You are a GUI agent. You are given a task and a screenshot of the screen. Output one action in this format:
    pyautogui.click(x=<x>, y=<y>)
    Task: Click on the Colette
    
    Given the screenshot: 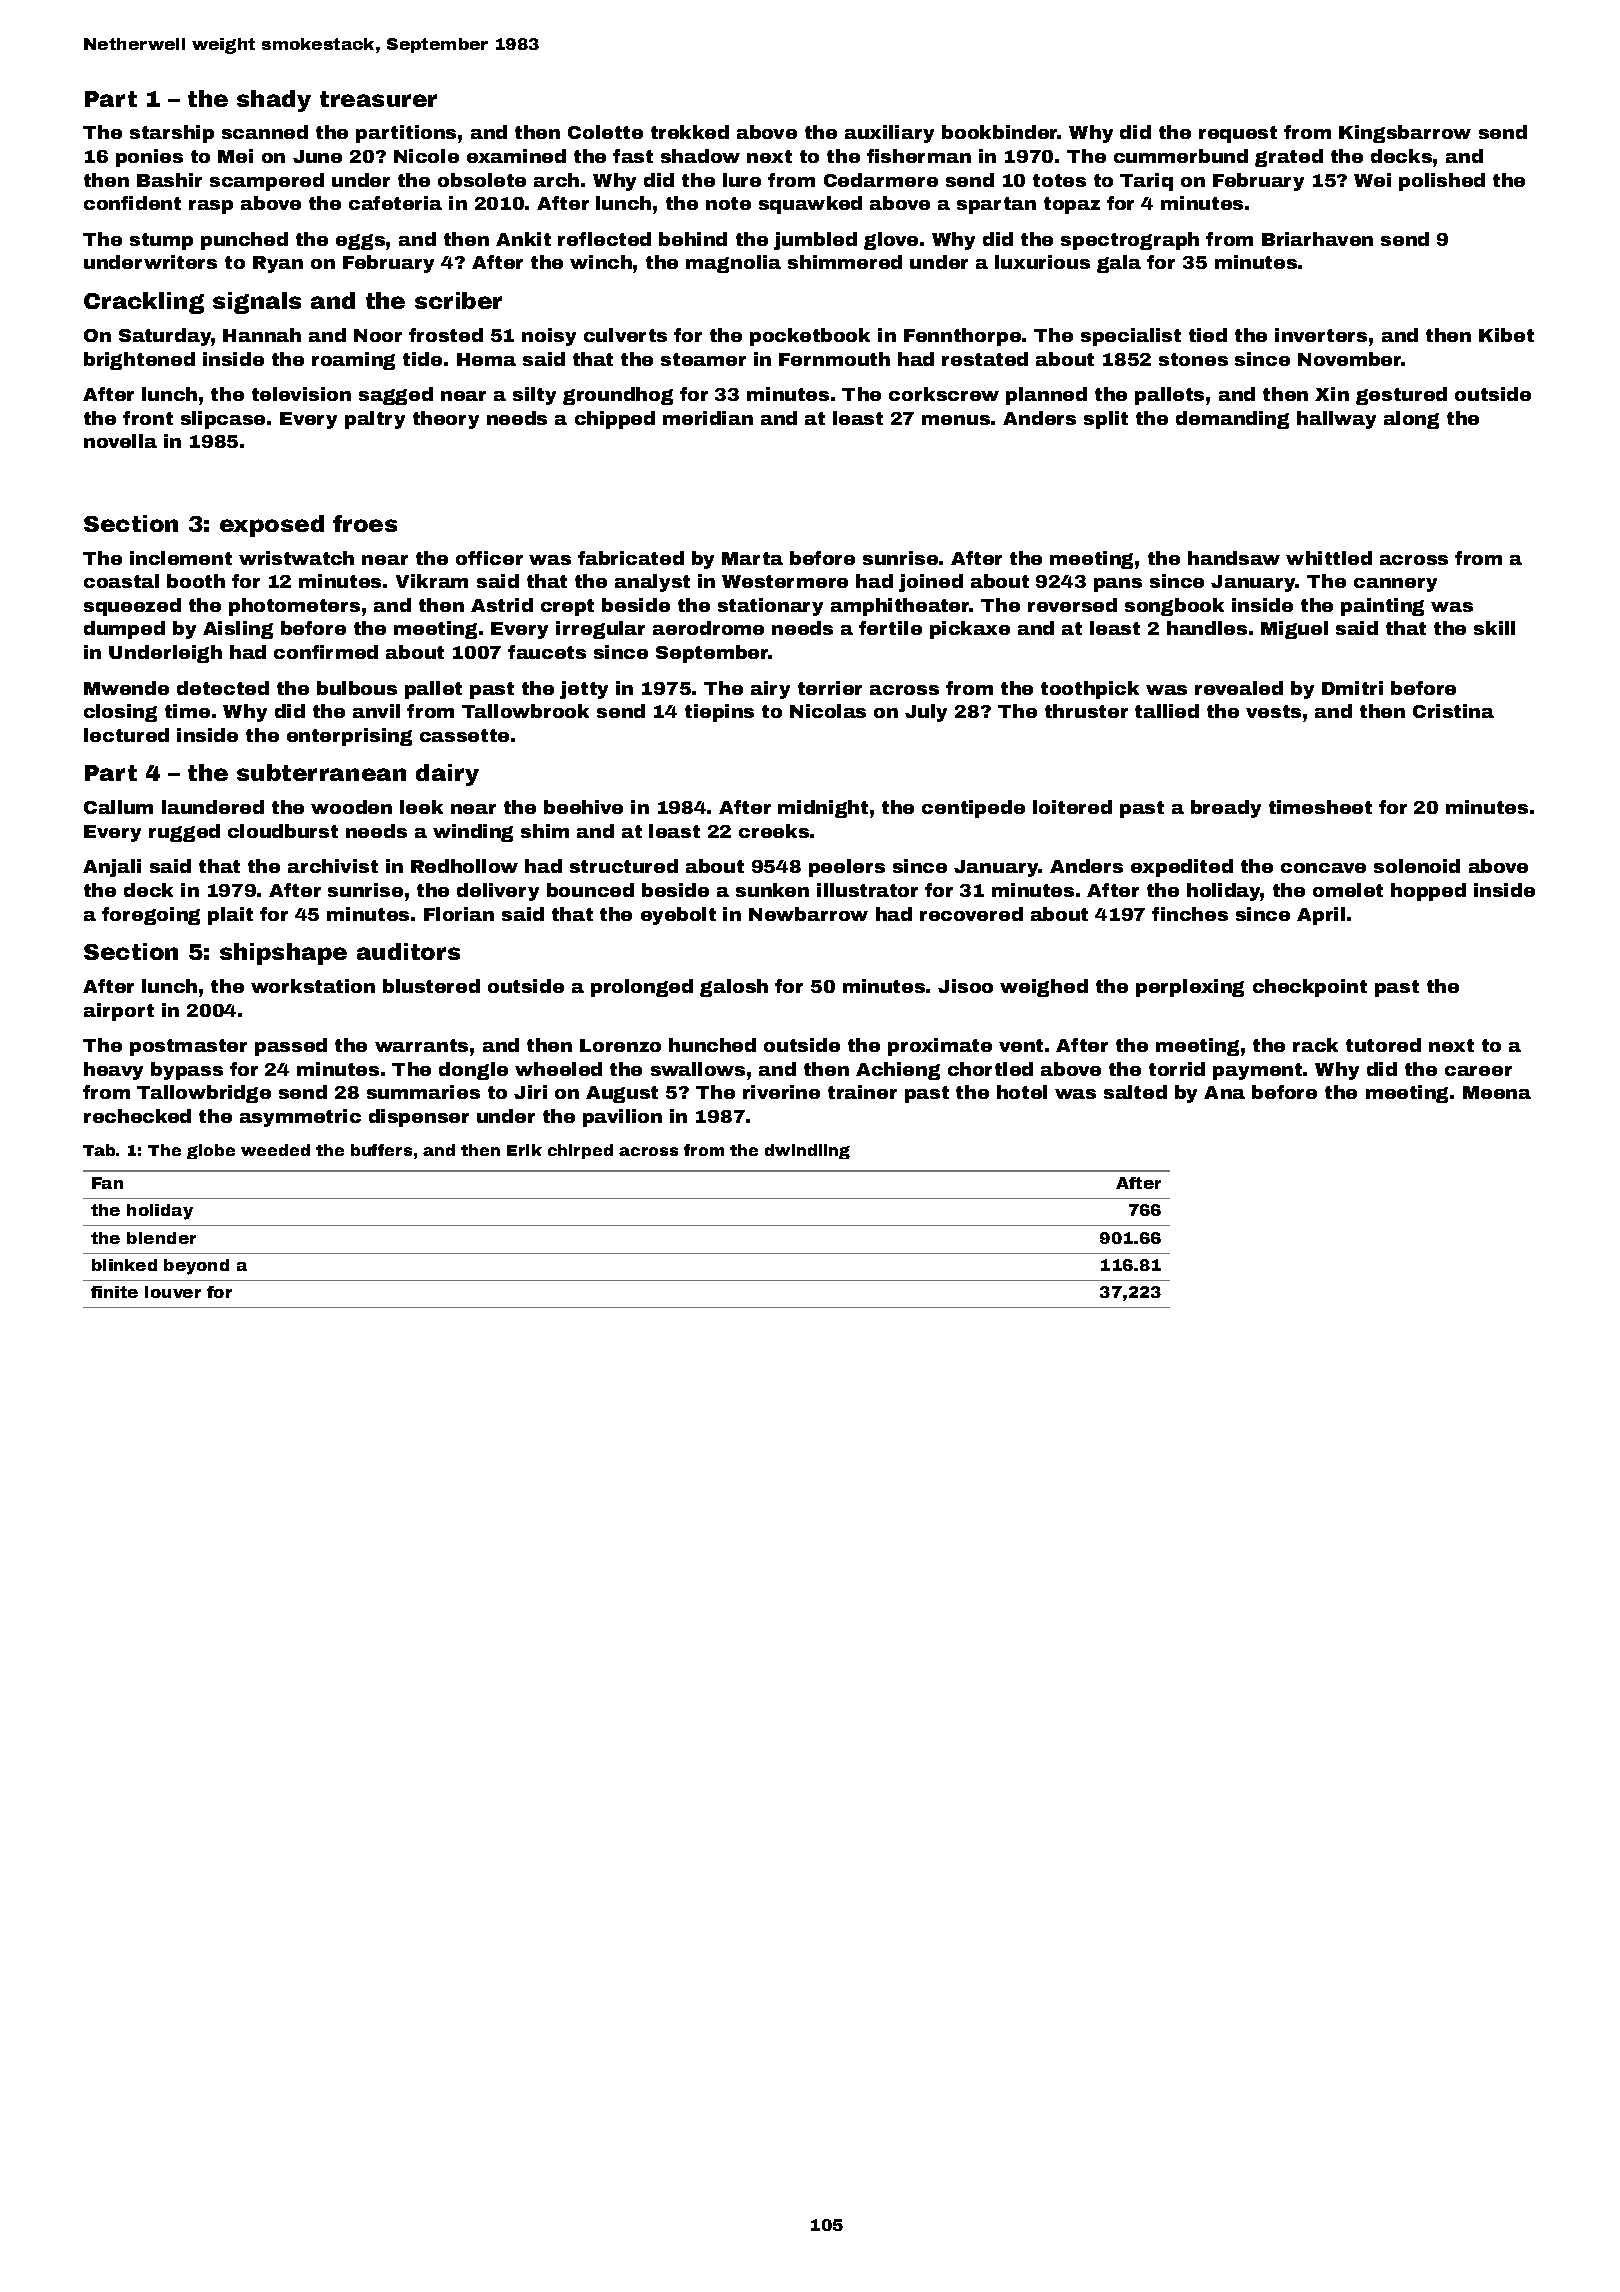 What is the action you would take?
    pyautogui.click(x=605, y=132)
